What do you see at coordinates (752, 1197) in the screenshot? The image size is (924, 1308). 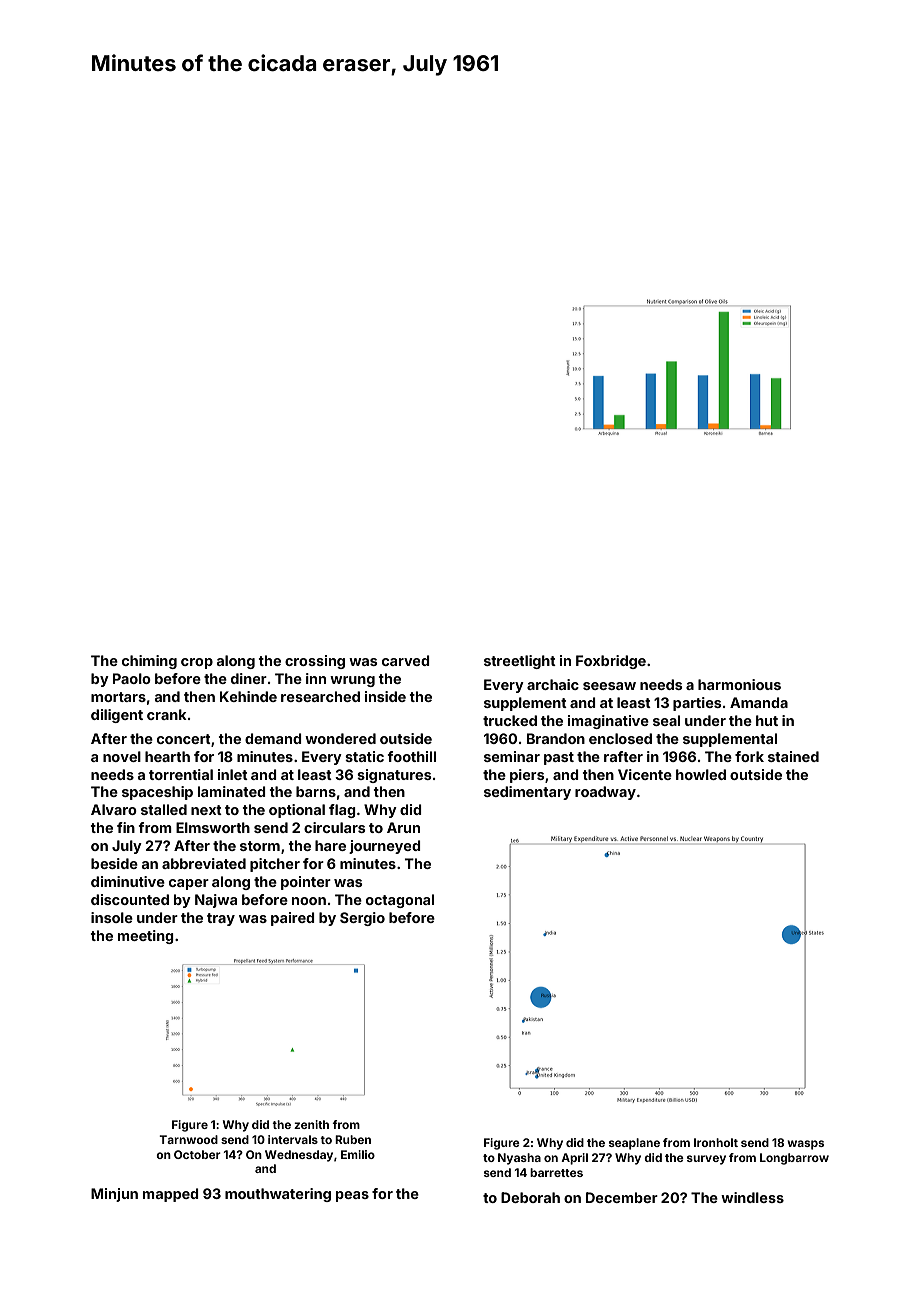 I see `windless` at bounding box center [752, 1197].
